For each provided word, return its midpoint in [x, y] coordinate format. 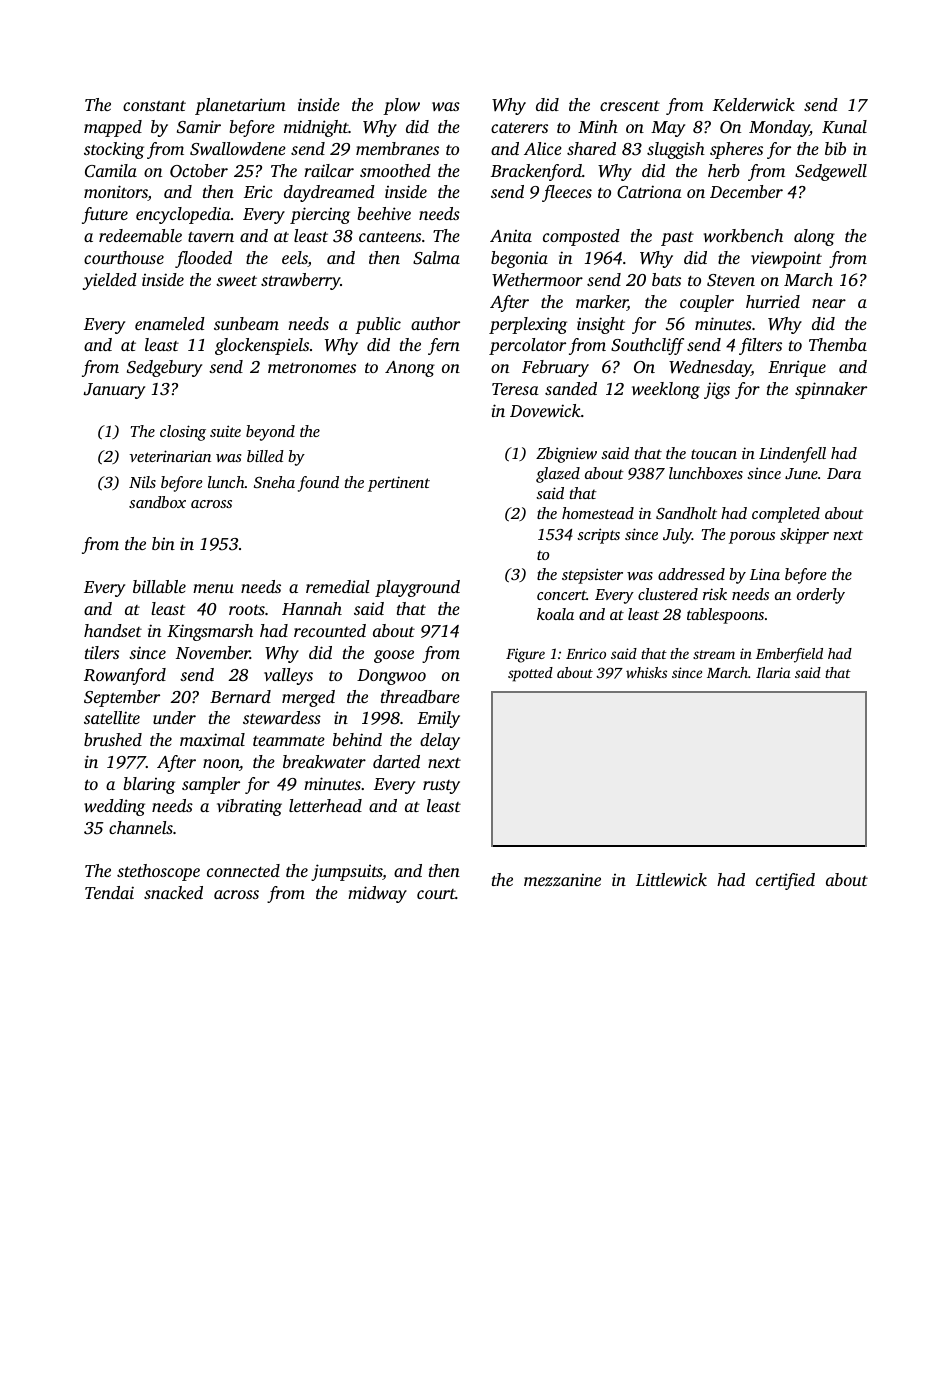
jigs [717, 390]
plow [401, 106]
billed [265, 456]
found [318, 484]
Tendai [109, 892]
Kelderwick [754, 104]
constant [154, 106]
